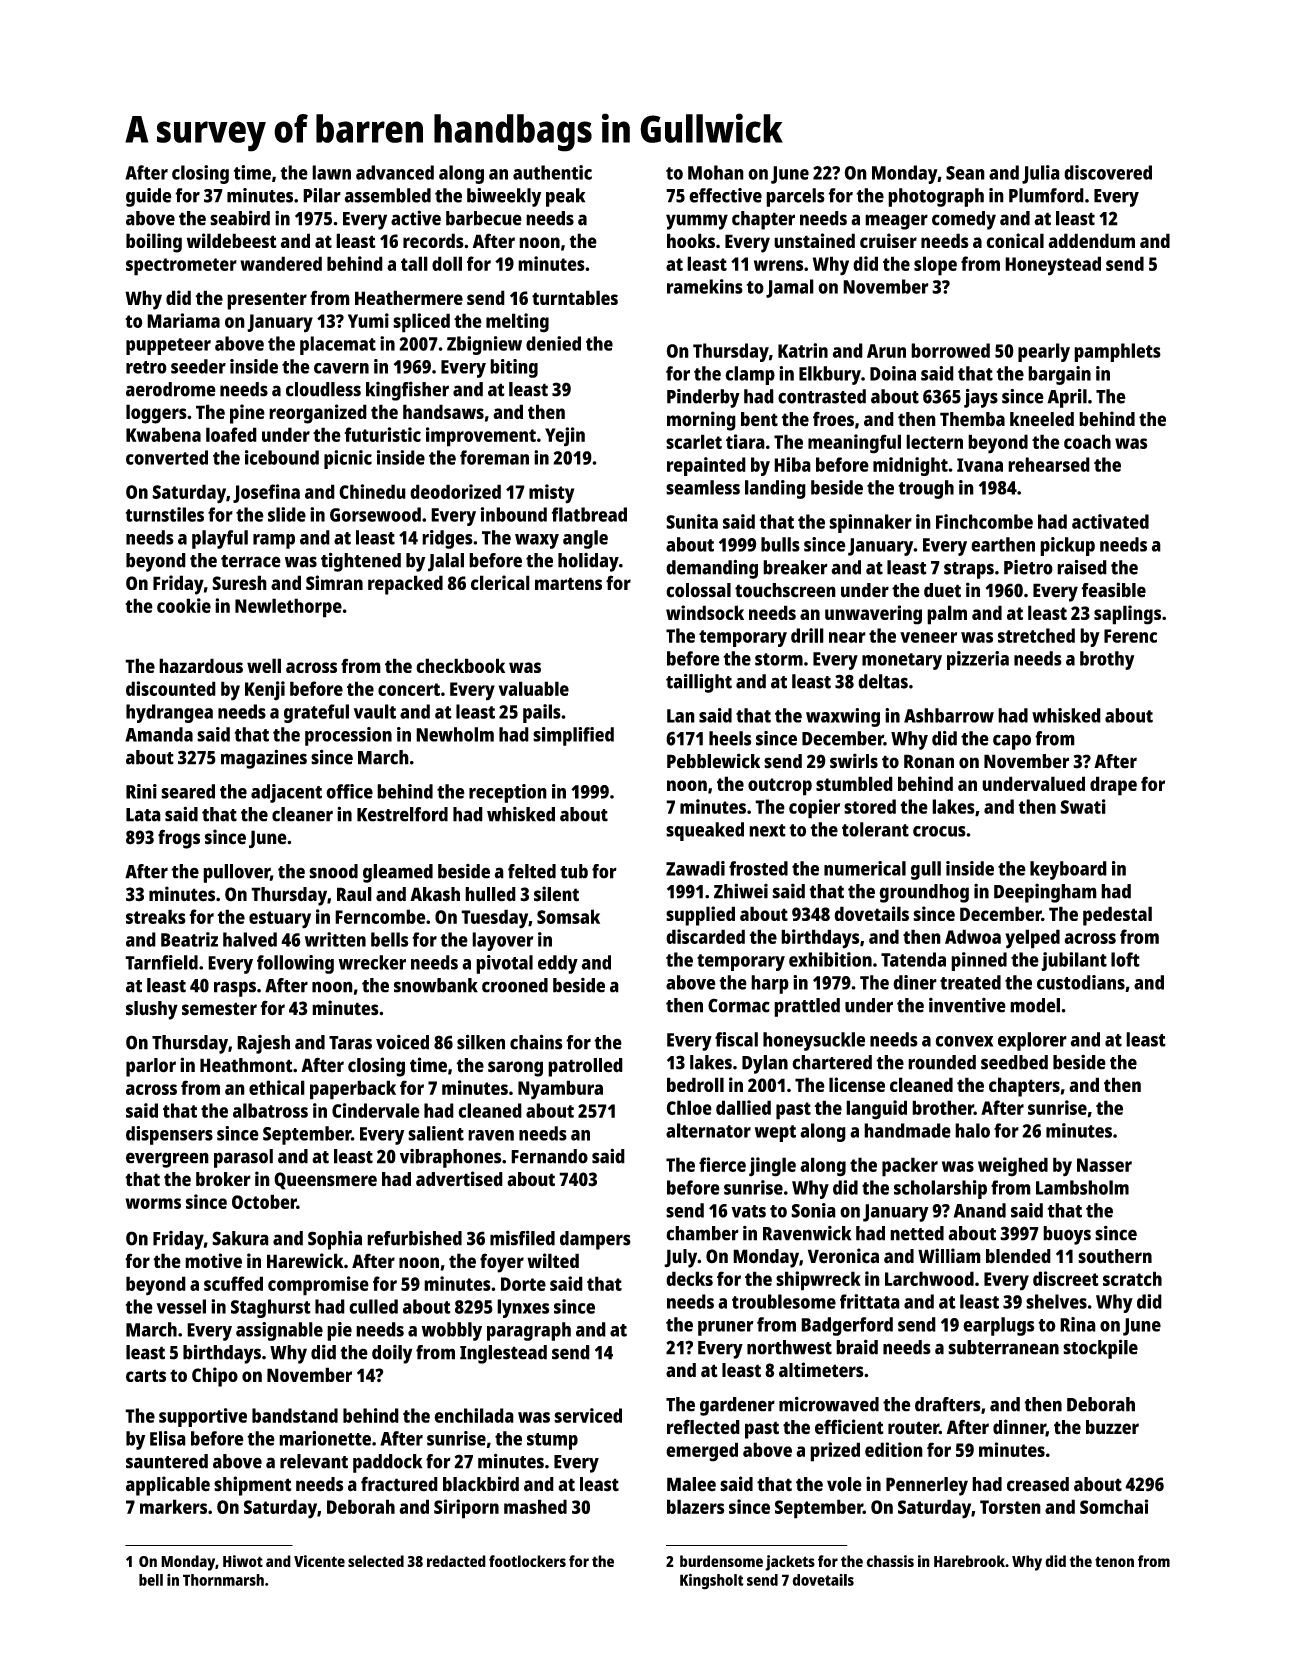 This screenshot has width=1297, height=1678. What do you see at coordinates (151, 1067) in the screenshot?
I see `parlor` at bounding box center [151, 1067].
